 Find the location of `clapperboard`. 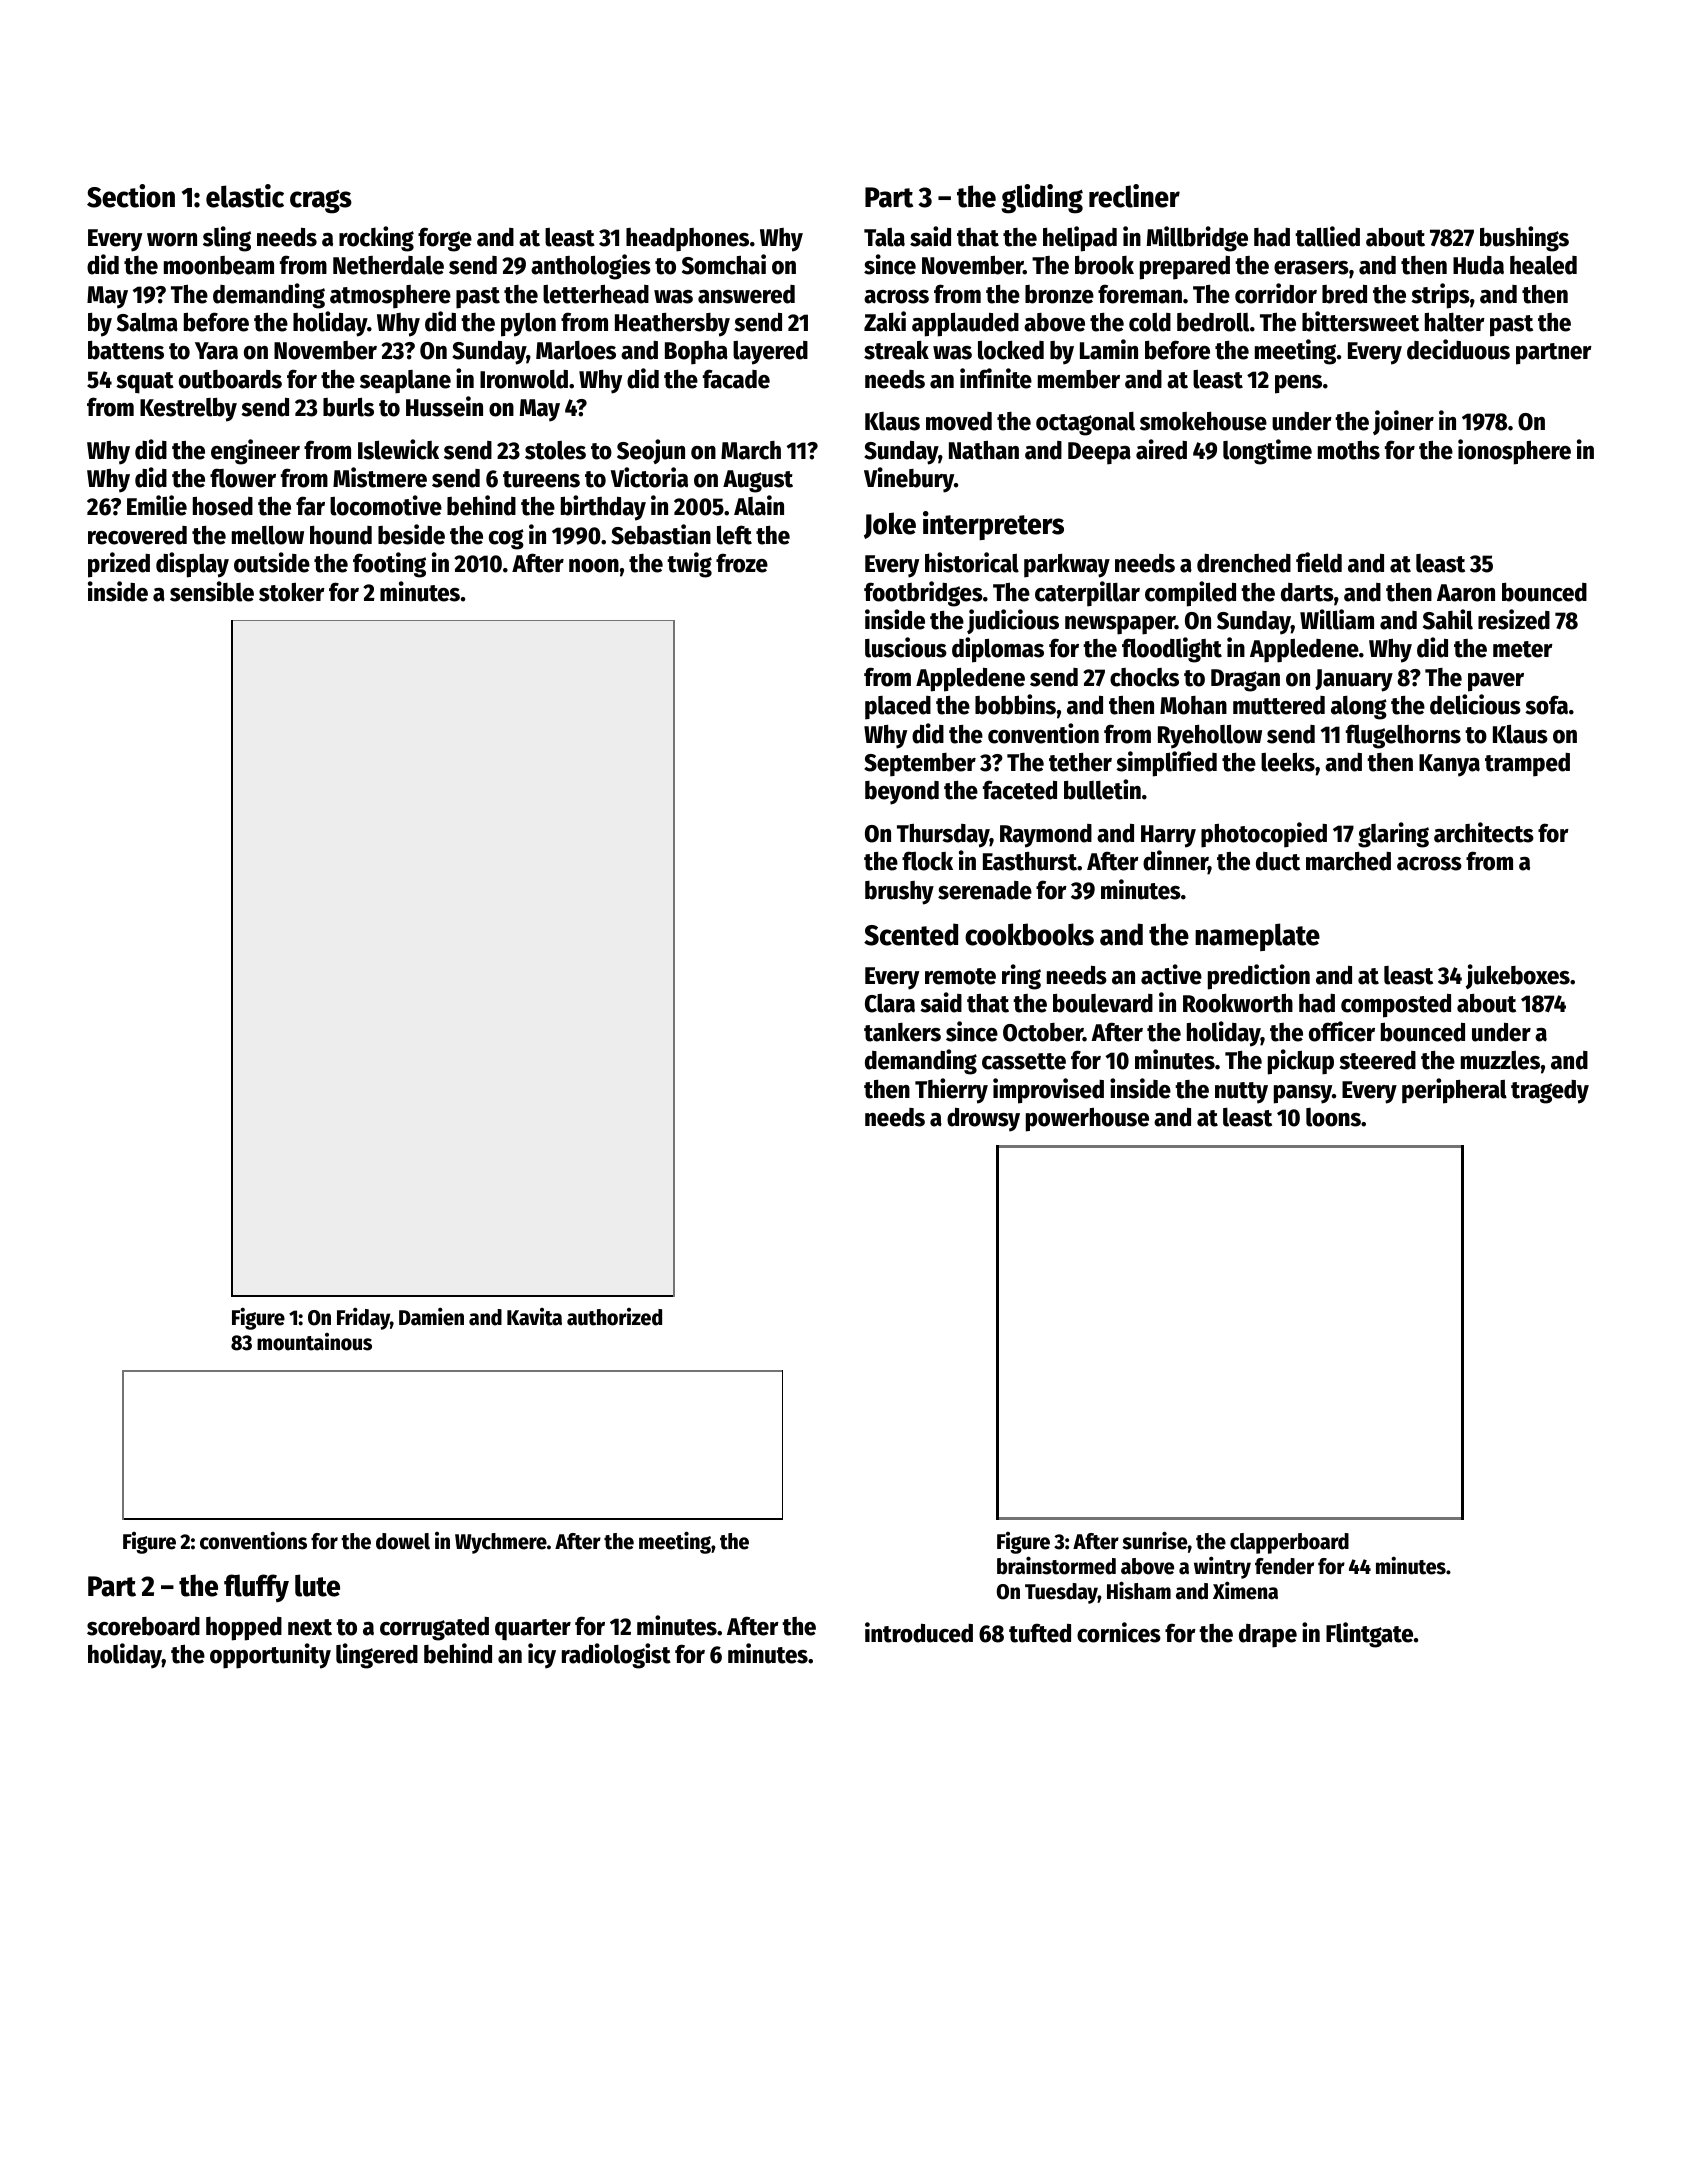

clapperboard is located at coordinates (1289, 1543).
